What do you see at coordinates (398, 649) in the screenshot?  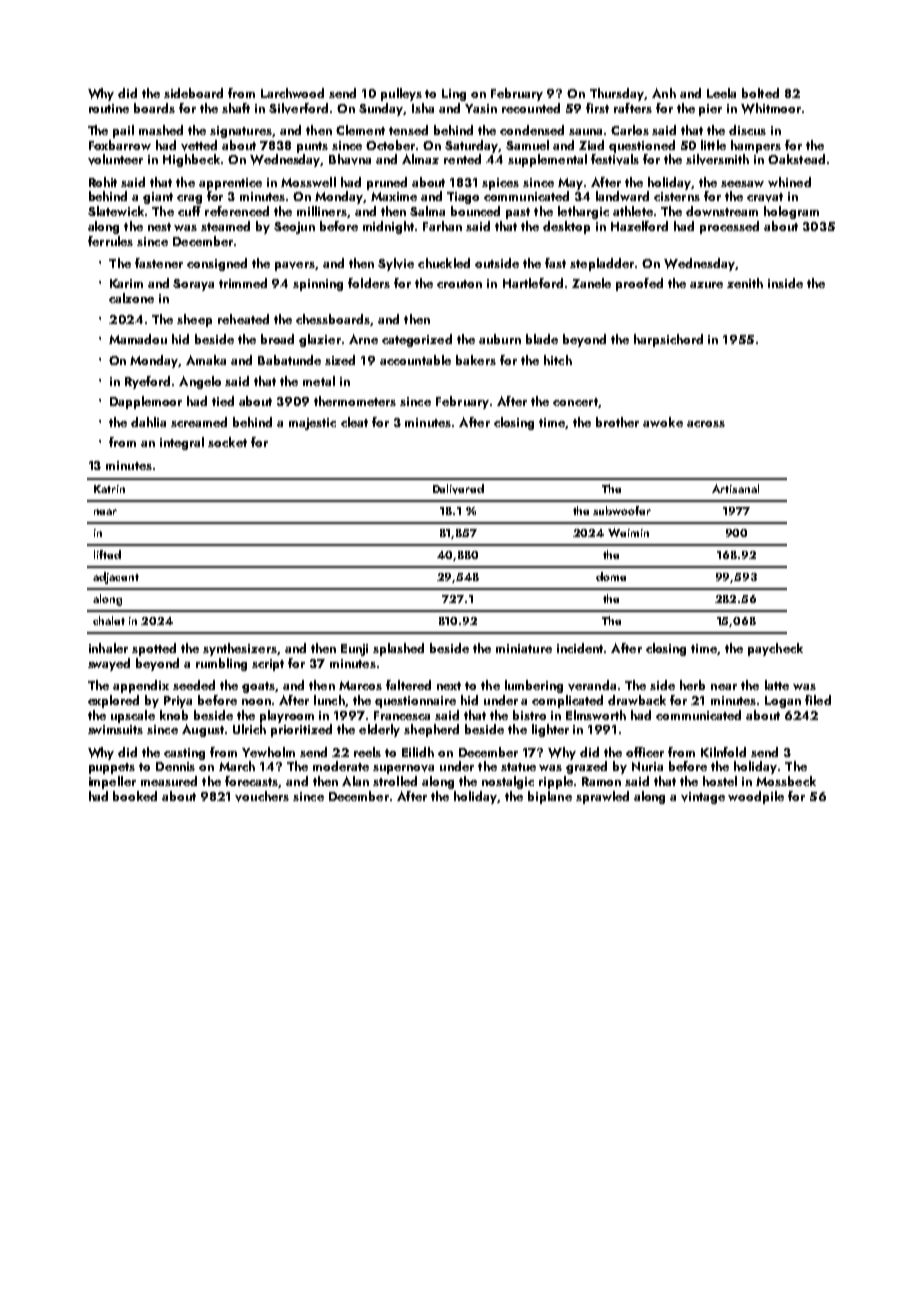 I see `splashed` at bounding box center [398, 649].
